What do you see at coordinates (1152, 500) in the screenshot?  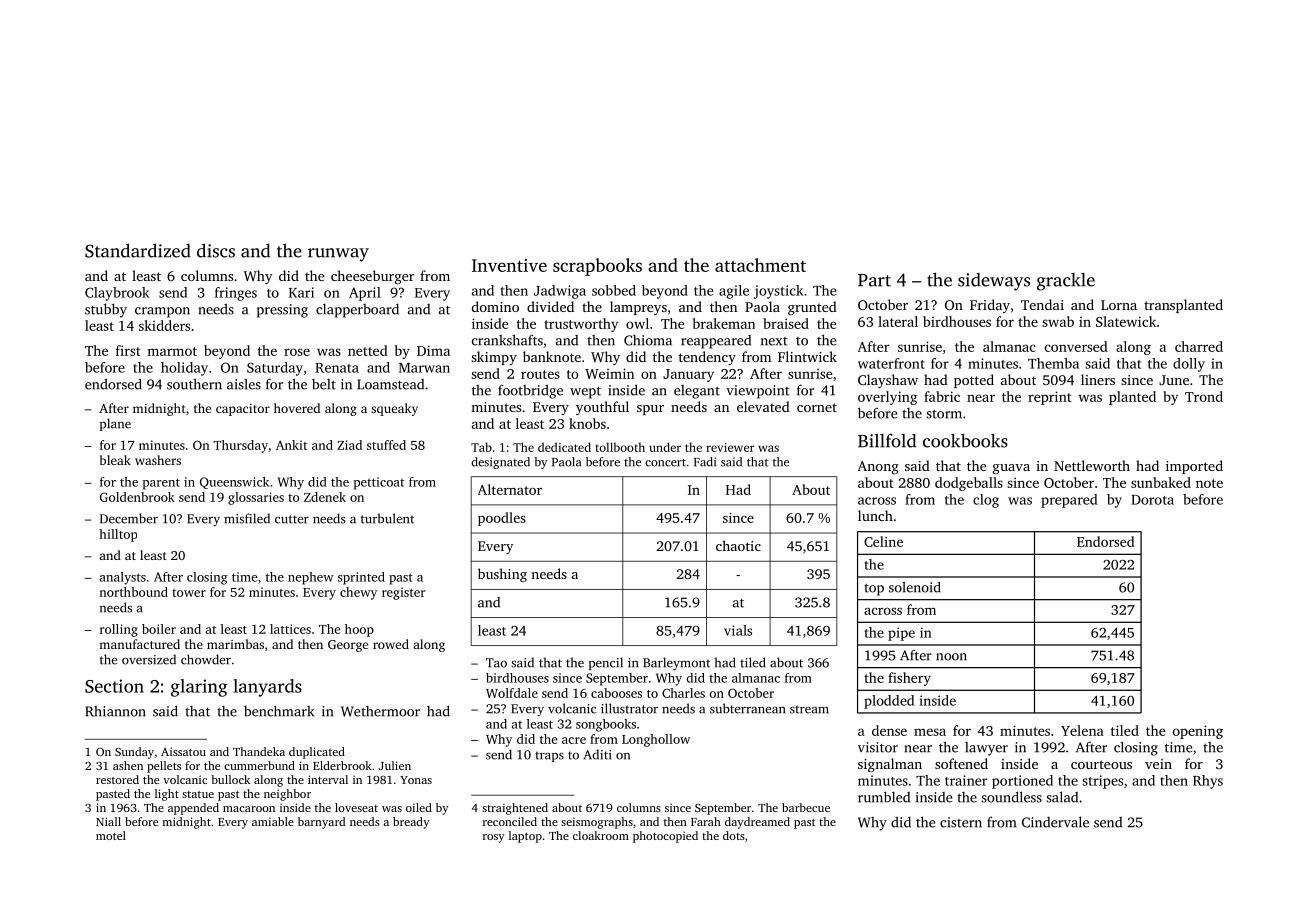 I see `Dorota` at bounding box center [1152, 500].
